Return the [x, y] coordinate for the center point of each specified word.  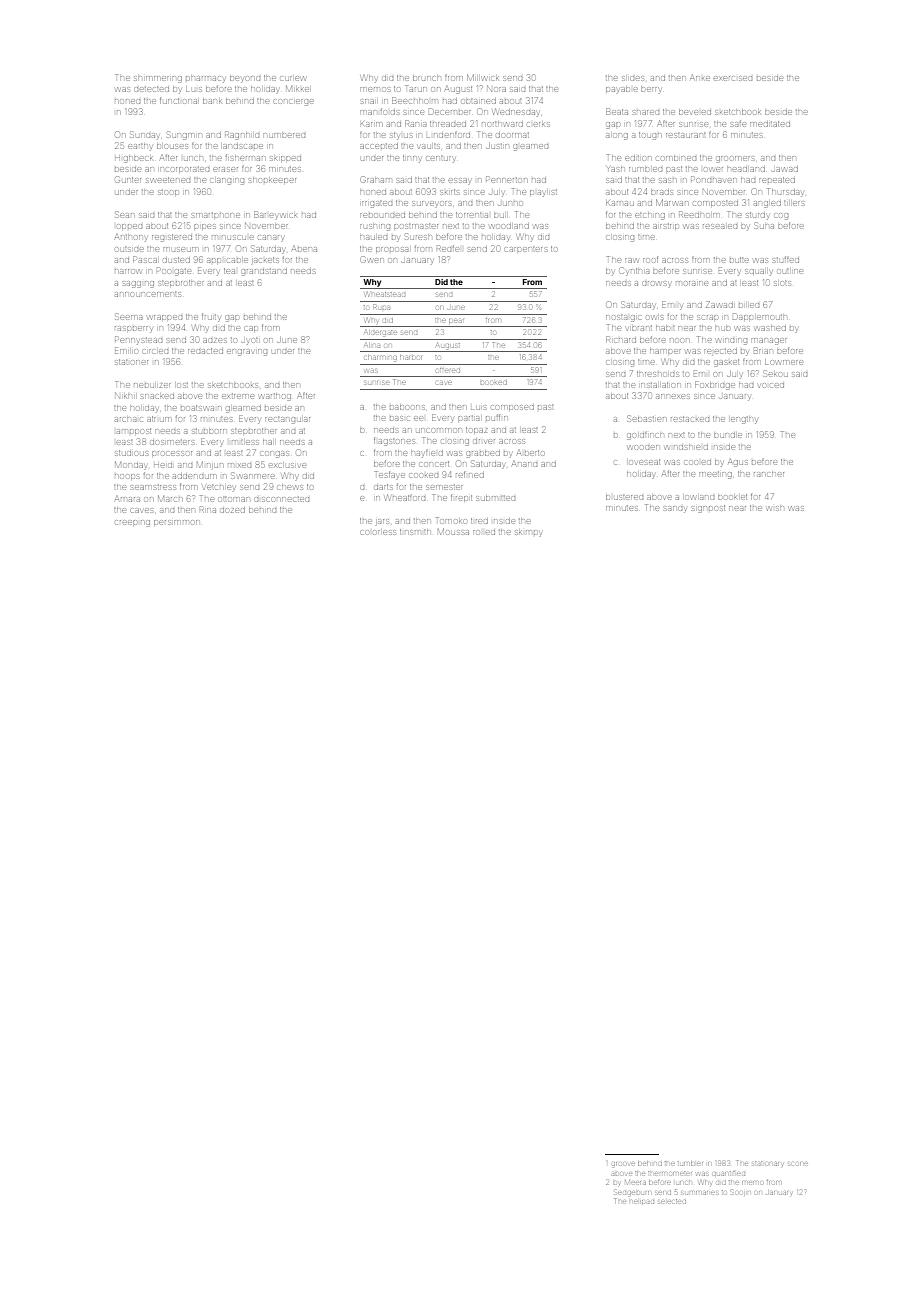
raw [631, 260]
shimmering [158, 79]
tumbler [690, 1163]
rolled [484, 532]
